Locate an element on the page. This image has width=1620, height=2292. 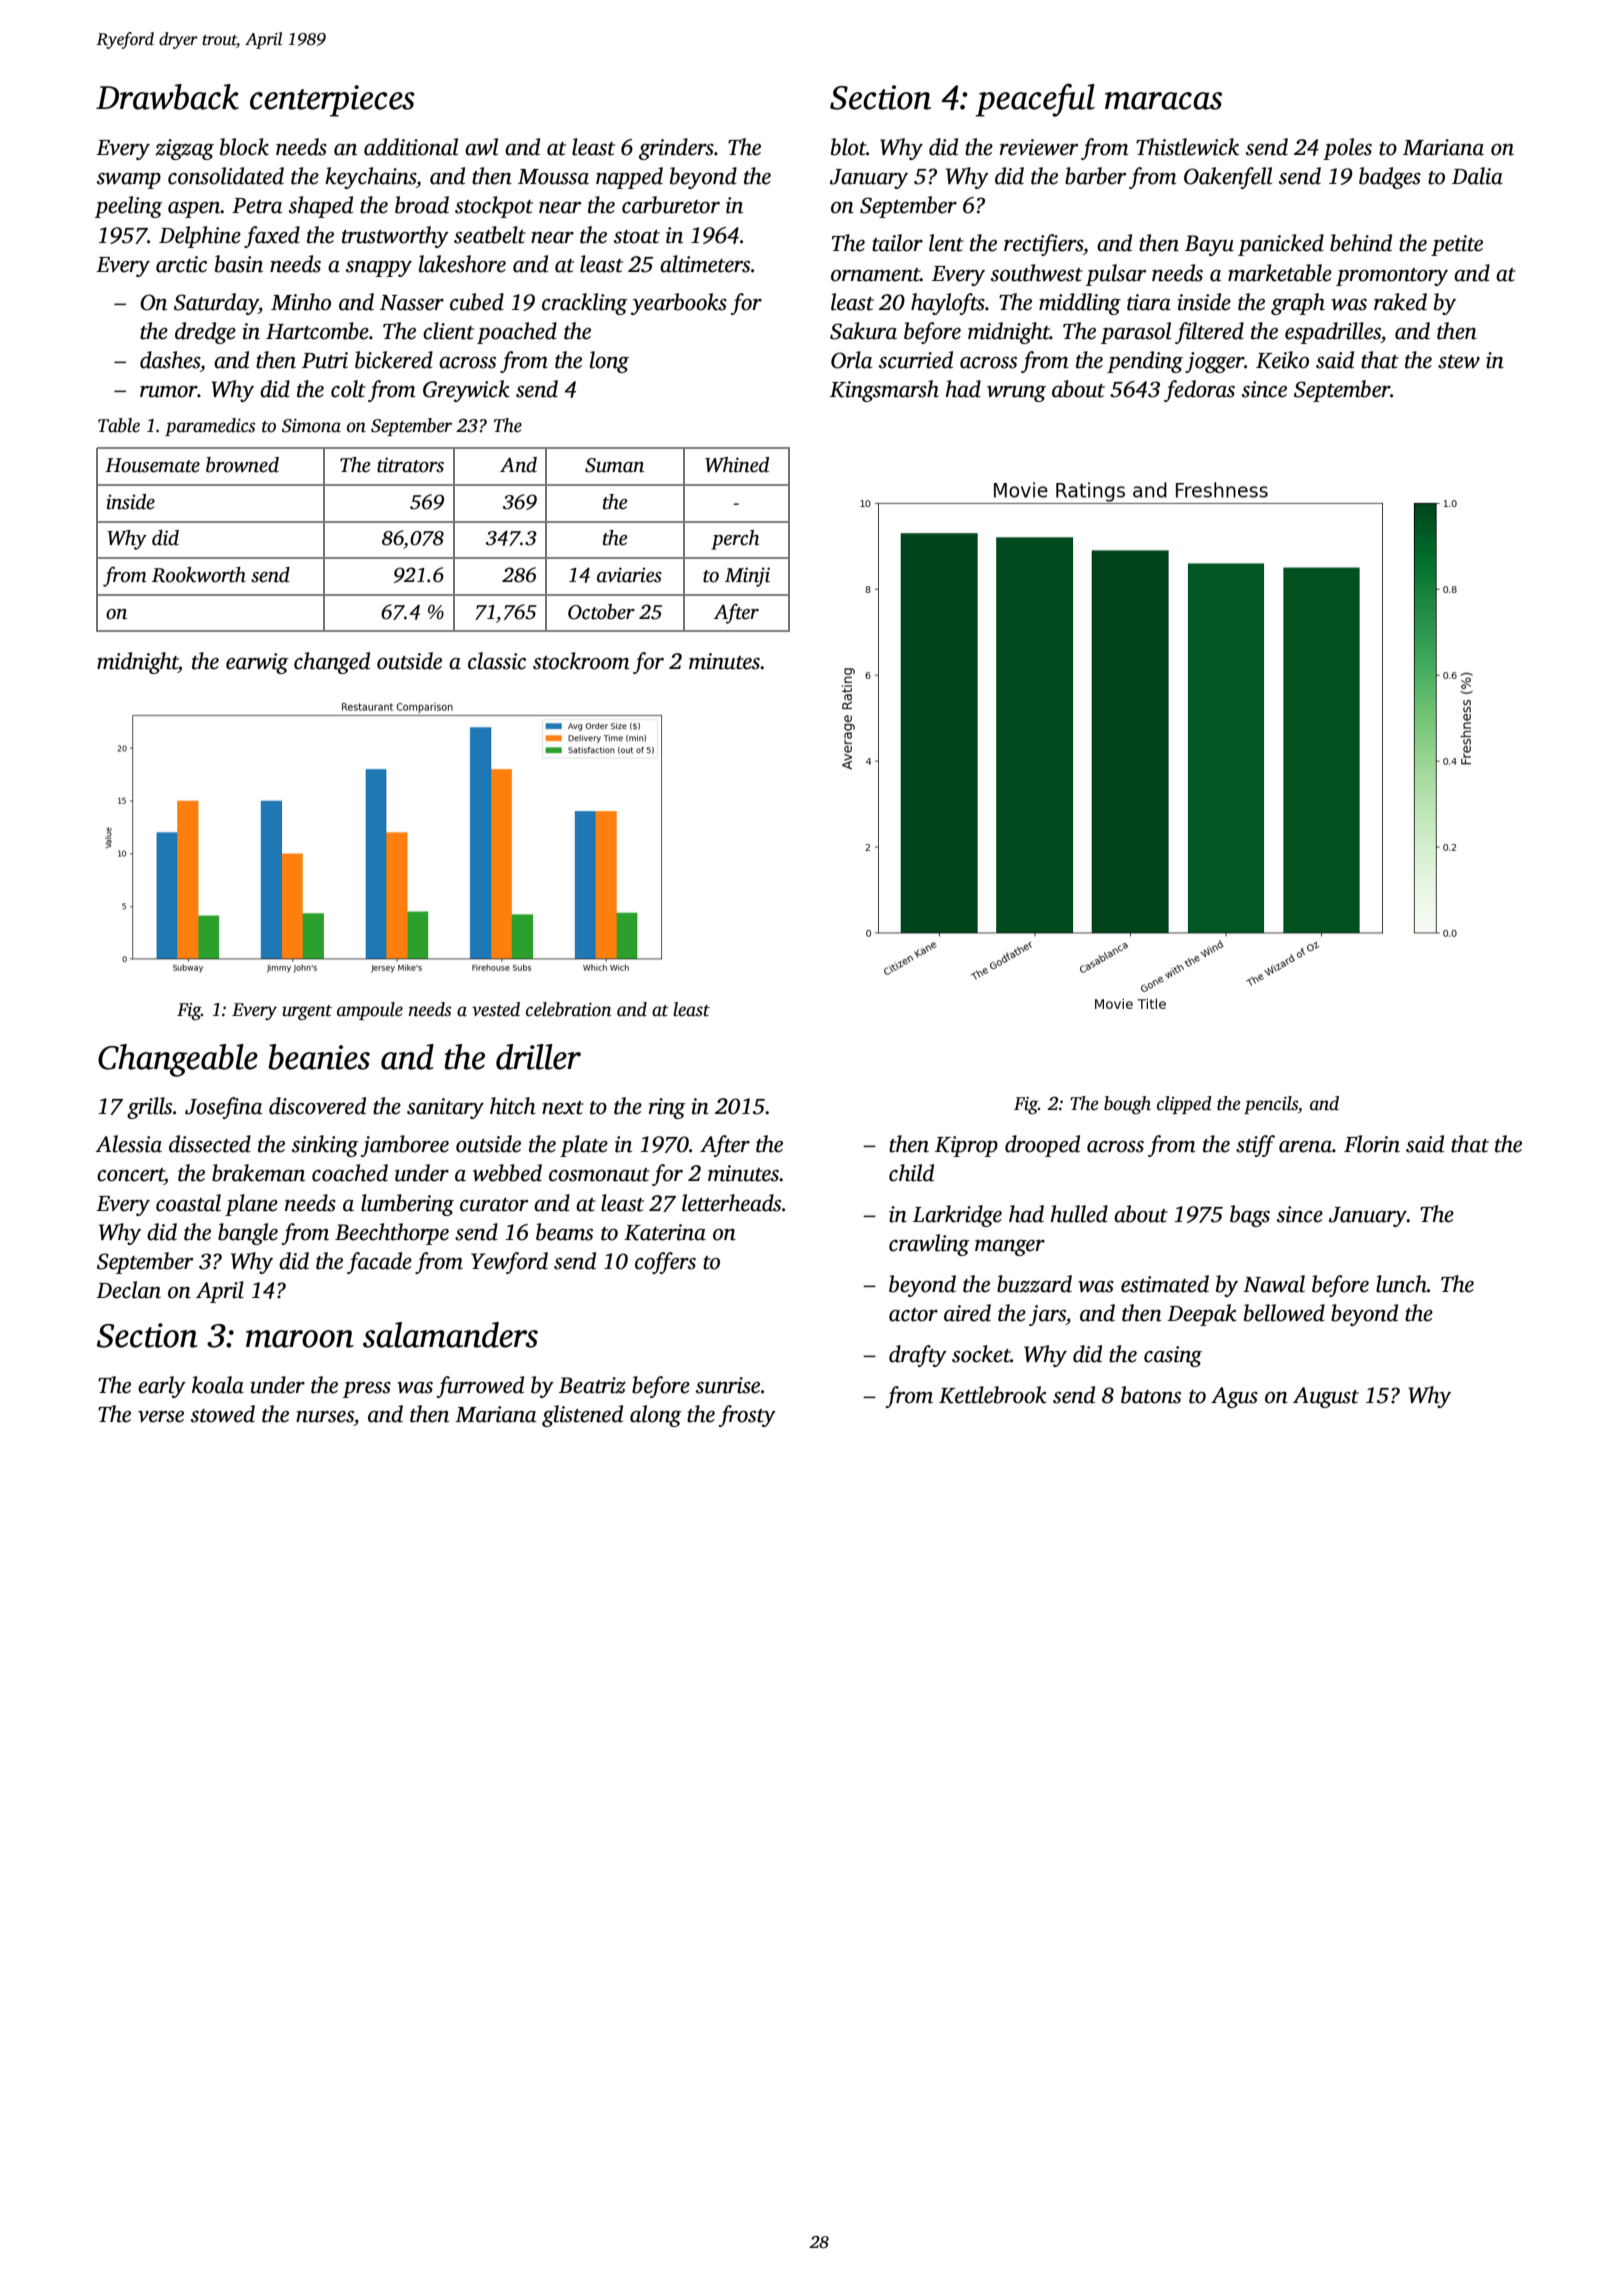
centerpieces is located at coordinates (332, 101).
